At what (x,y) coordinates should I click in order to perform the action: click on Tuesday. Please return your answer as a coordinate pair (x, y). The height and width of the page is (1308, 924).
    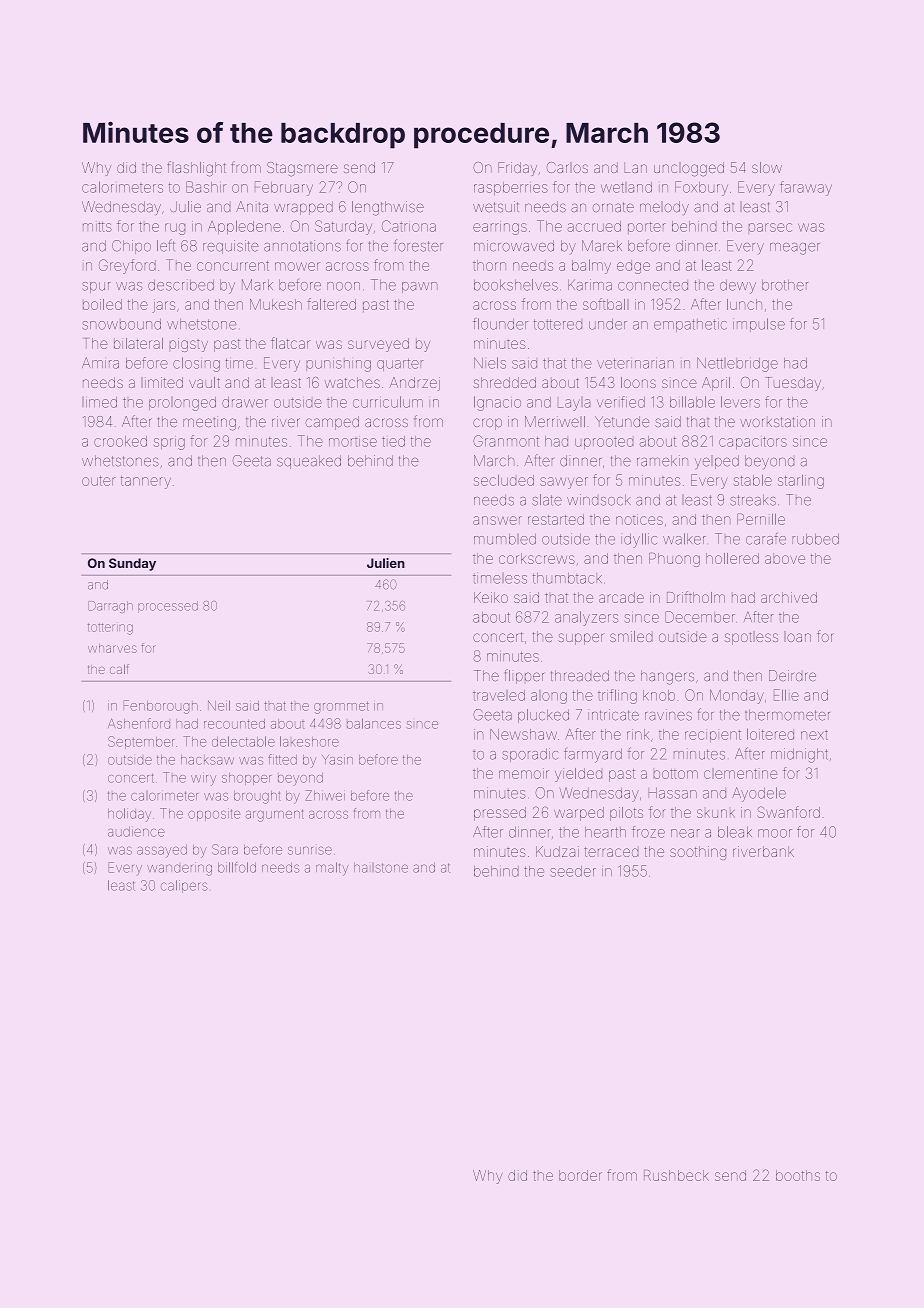
    Looking at the image, I should click on (793, 384).
